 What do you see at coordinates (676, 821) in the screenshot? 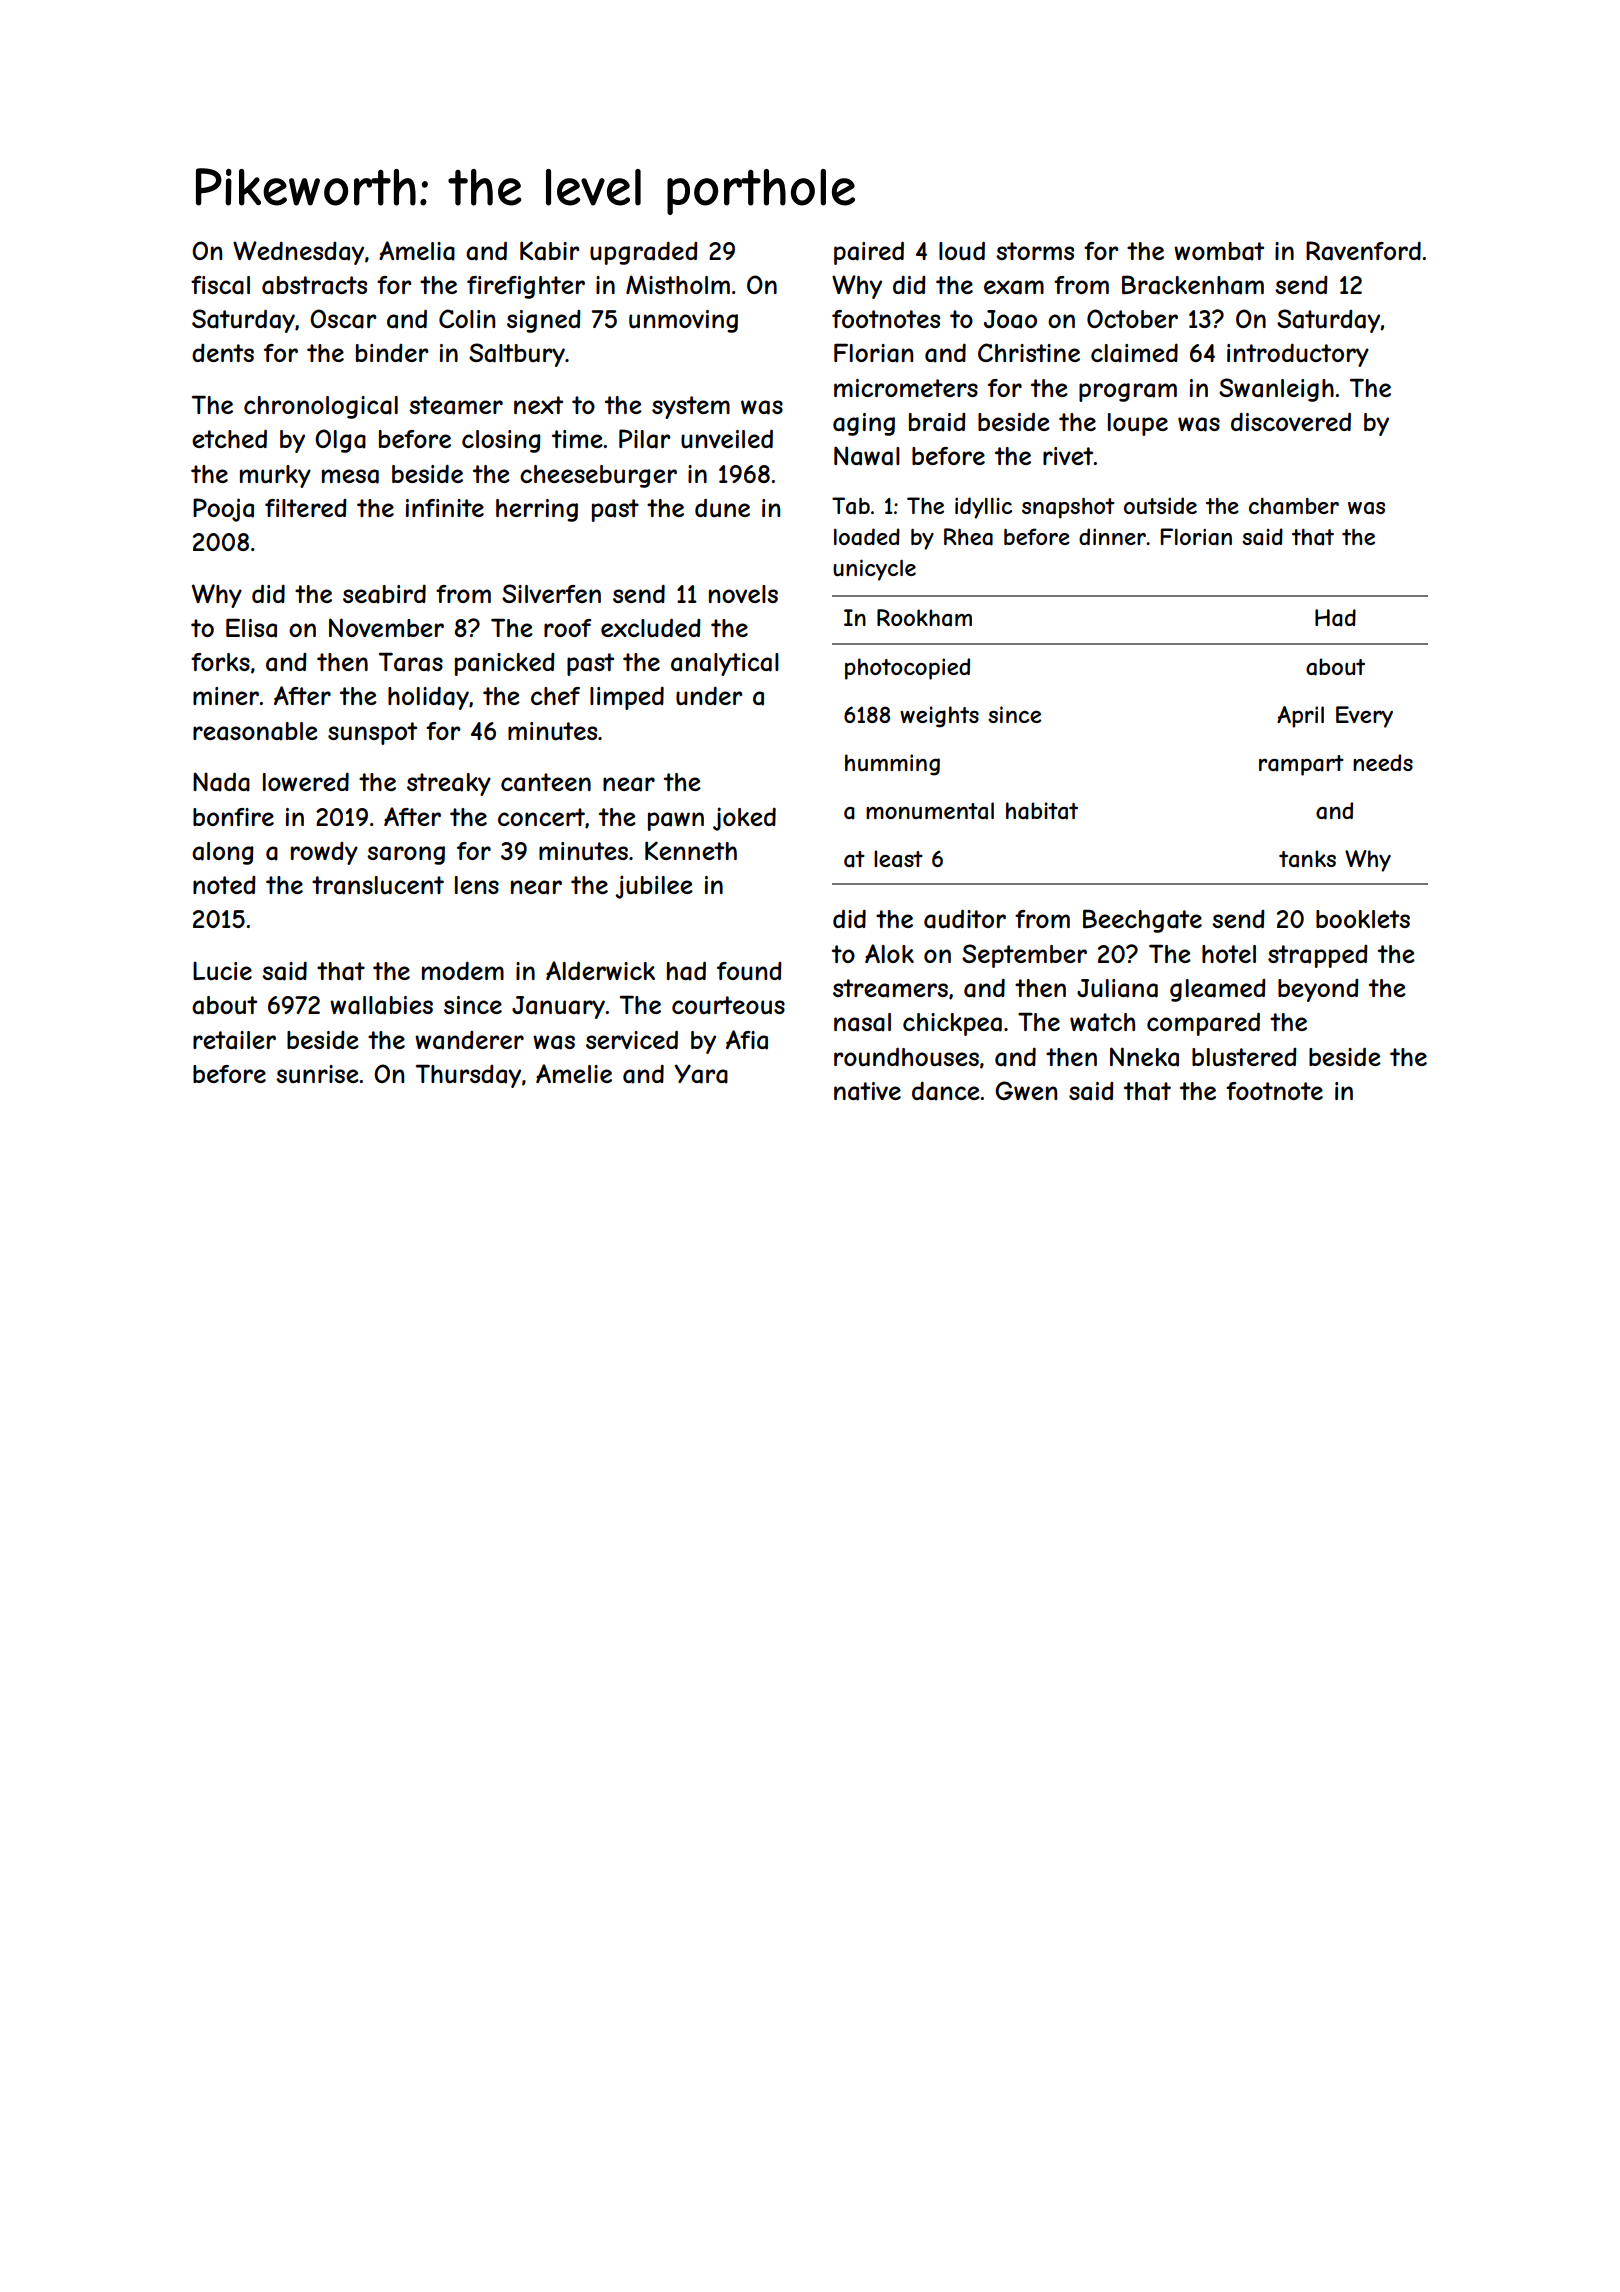
I see `pawn` at bounding box center [676, 821].
